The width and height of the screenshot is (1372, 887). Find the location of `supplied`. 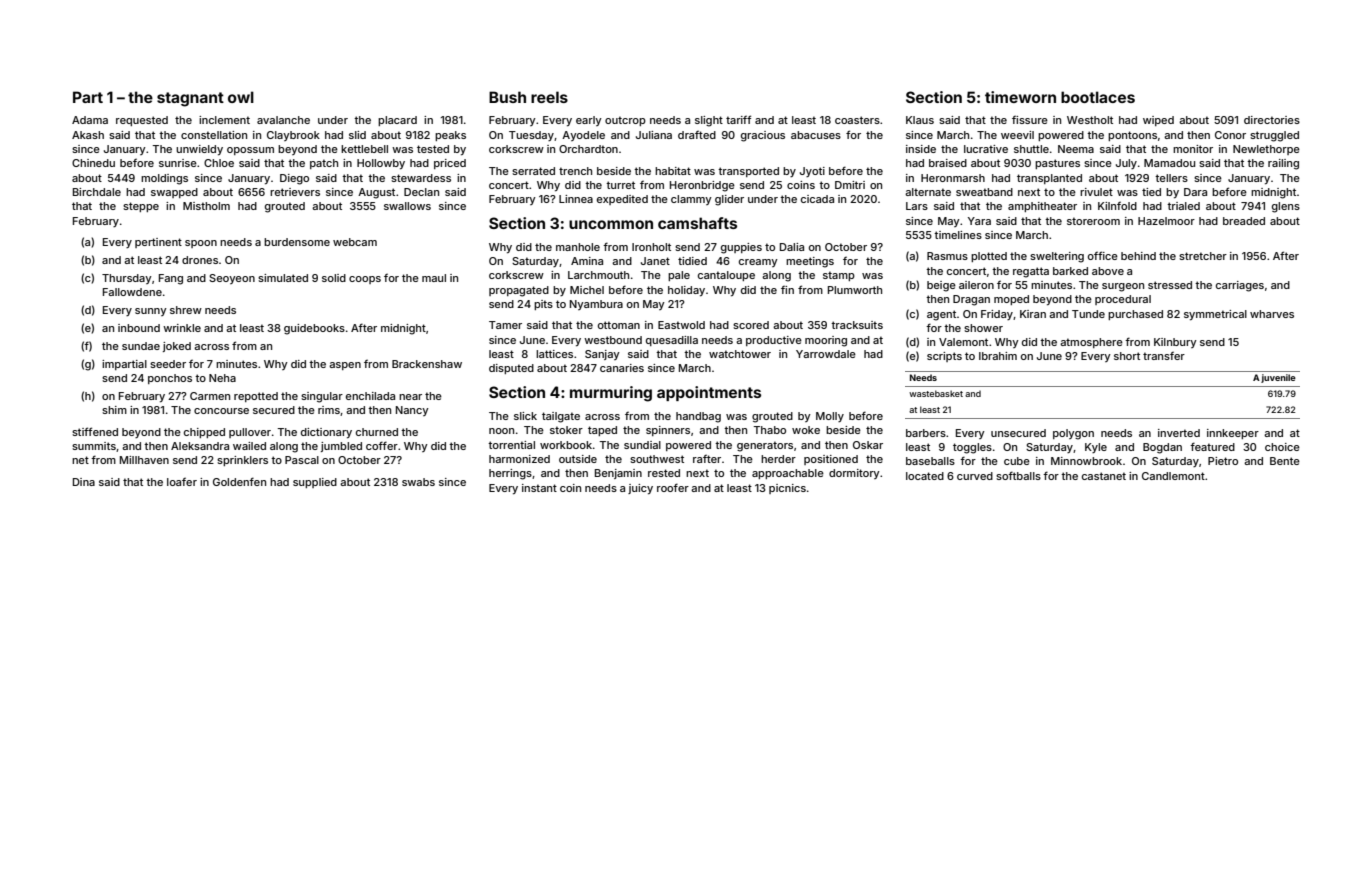

supplied is located at coordinates (315, 483).
